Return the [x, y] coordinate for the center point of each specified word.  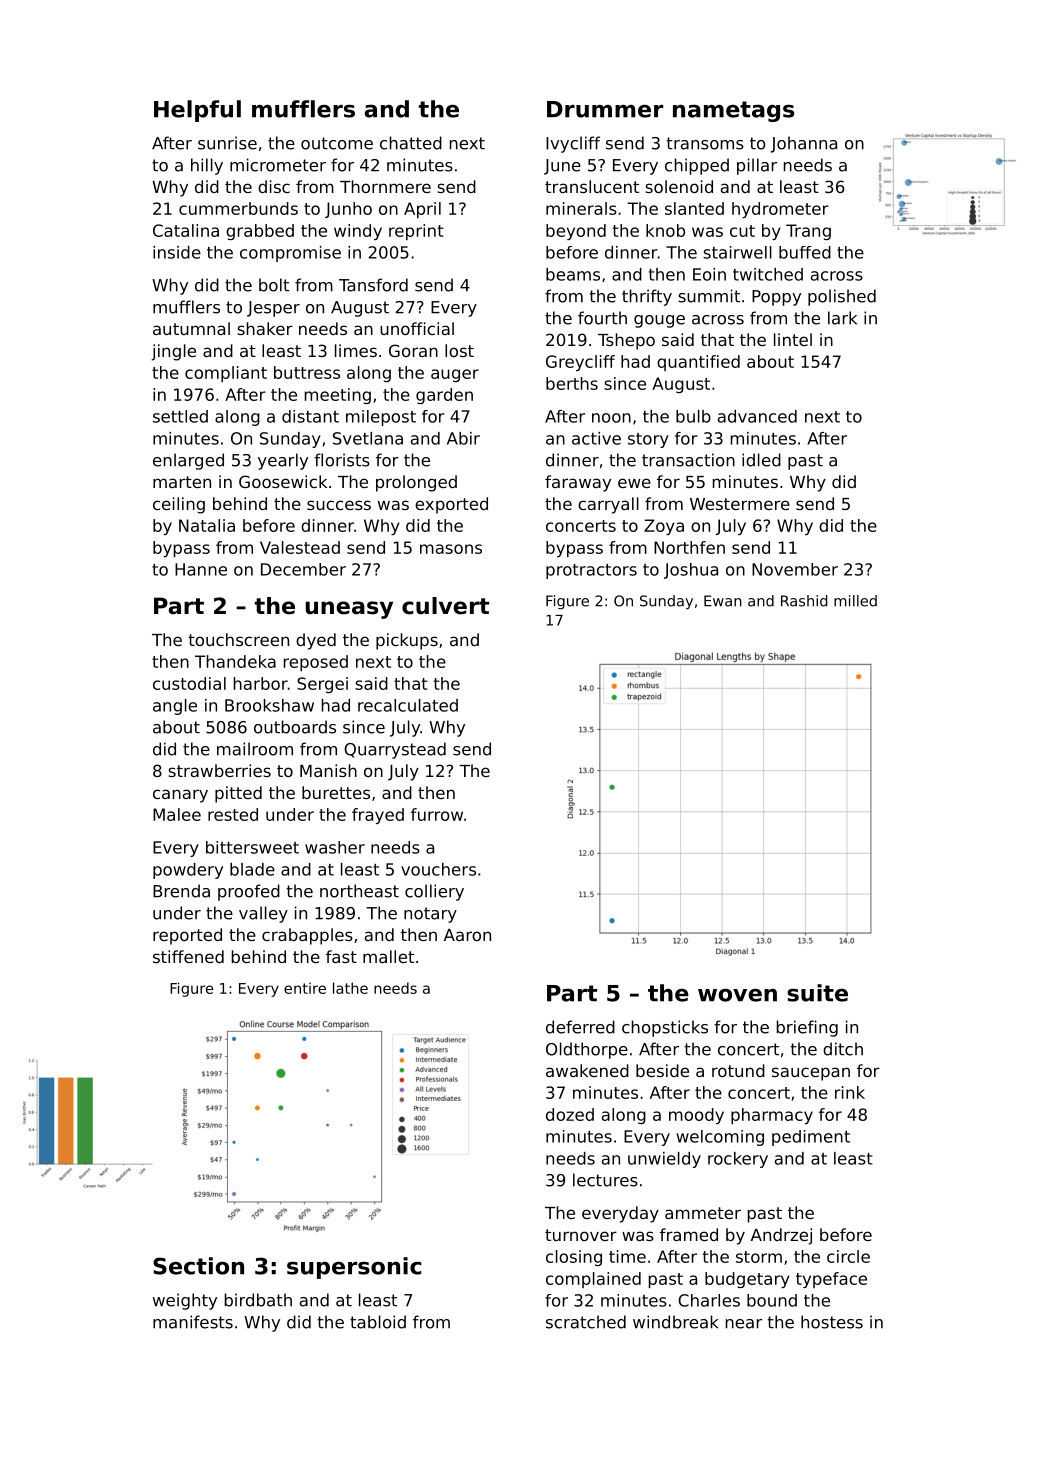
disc [274, 186]
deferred [580, 1027]
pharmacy [772, 1116]
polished [842, 297]
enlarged [188, 461]
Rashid [804, 601]
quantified [698, 363]
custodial [189, 683]
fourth [602, 318]
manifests [193, 1322]
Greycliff [580, 363]
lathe [350, 988]
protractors [591, 571]
